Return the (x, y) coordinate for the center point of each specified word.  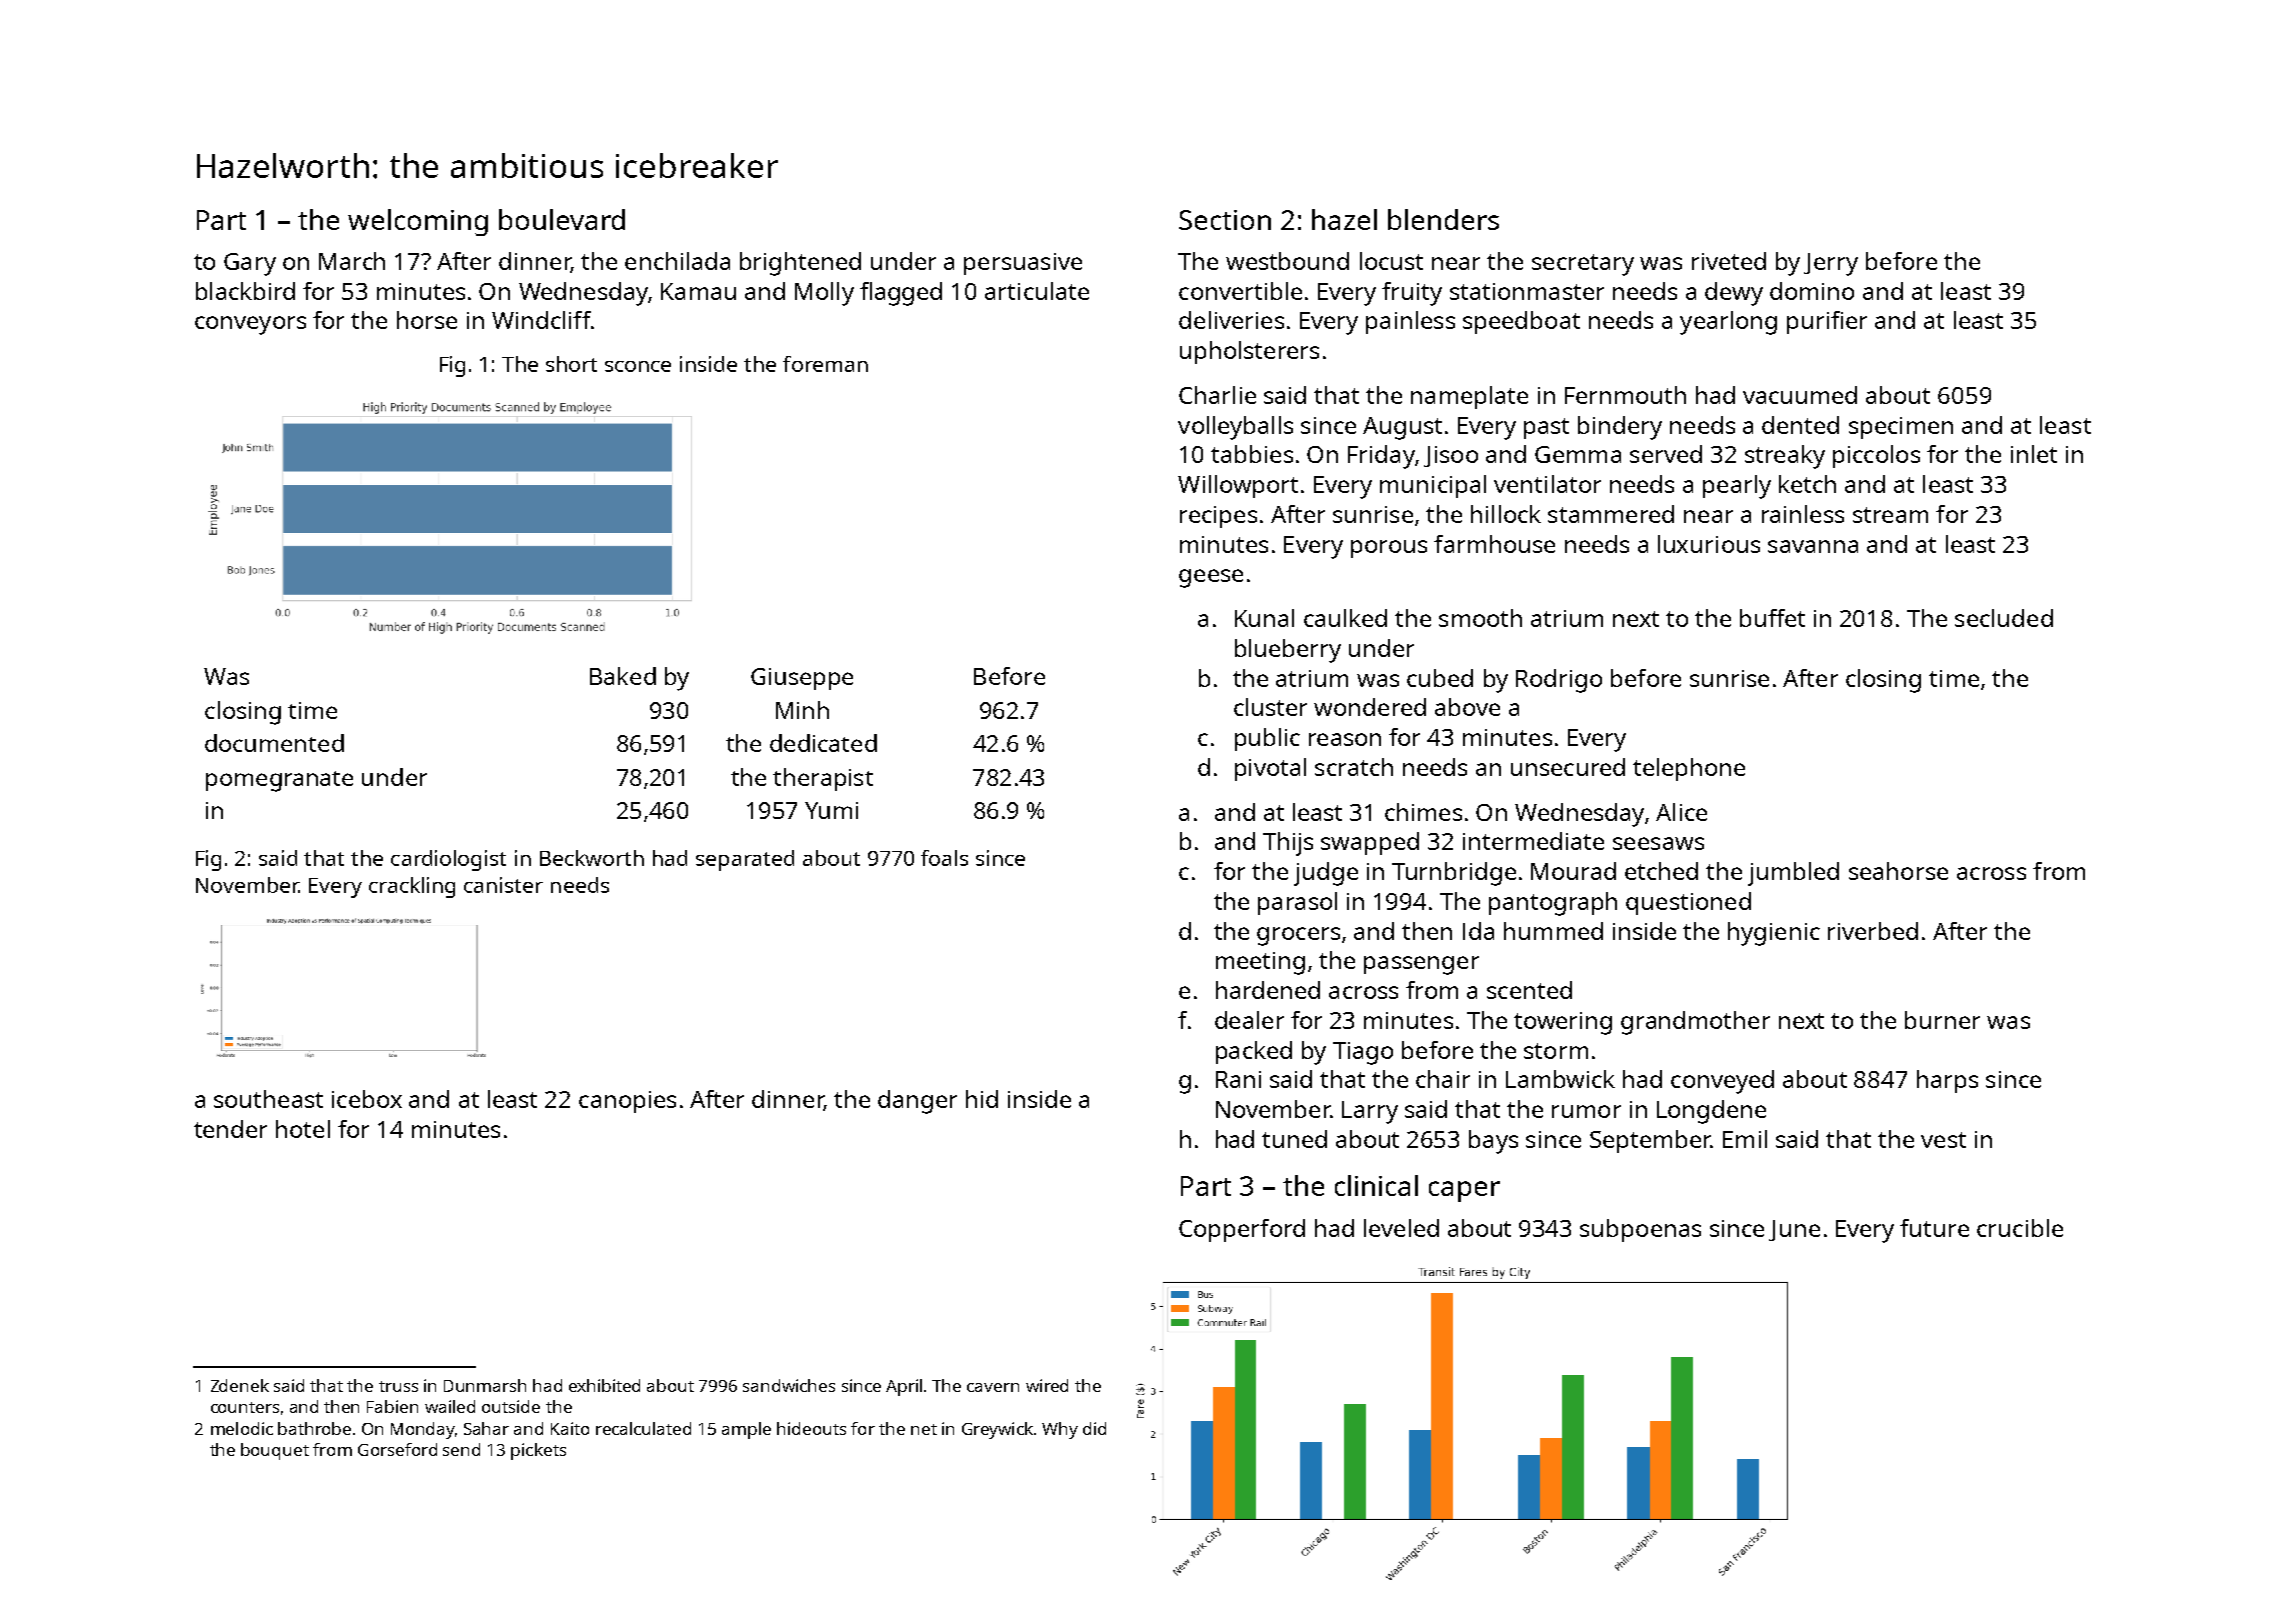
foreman (825, 364)
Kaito (570, 1428)
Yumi (831, 810)
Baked (623, 676)
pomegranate (279, 781)
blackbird (245, 291)
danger (917, 1102)
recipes (1218, 517)
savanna (1813, 546)
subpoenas (1640, 1230)
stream (1890, 515)
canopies (627, 1102)
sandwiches (789, 1385)
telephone (1689, 769)
